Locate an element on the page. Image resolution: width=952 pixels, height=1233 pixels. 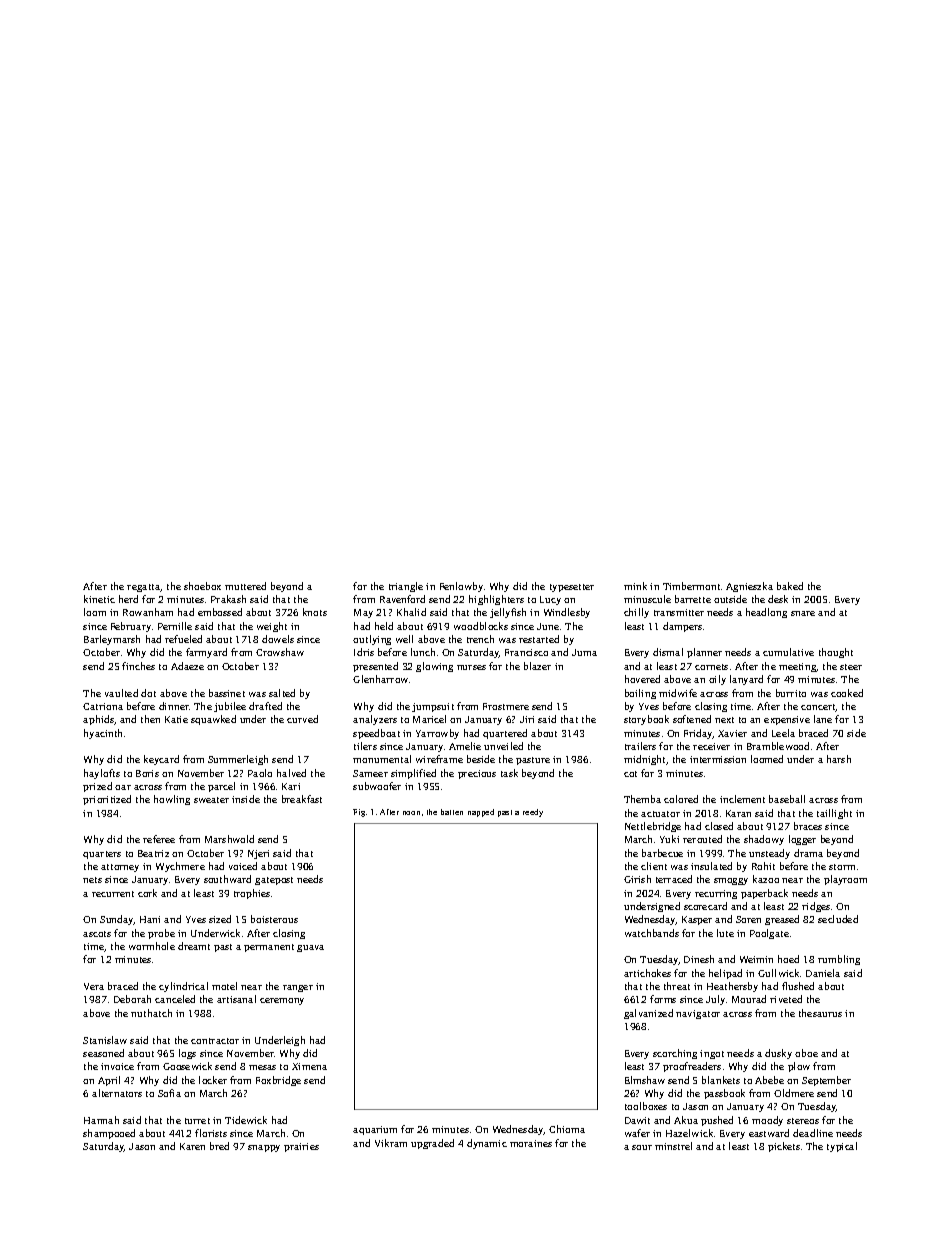
dampers is located at coordinates (682, 627).
